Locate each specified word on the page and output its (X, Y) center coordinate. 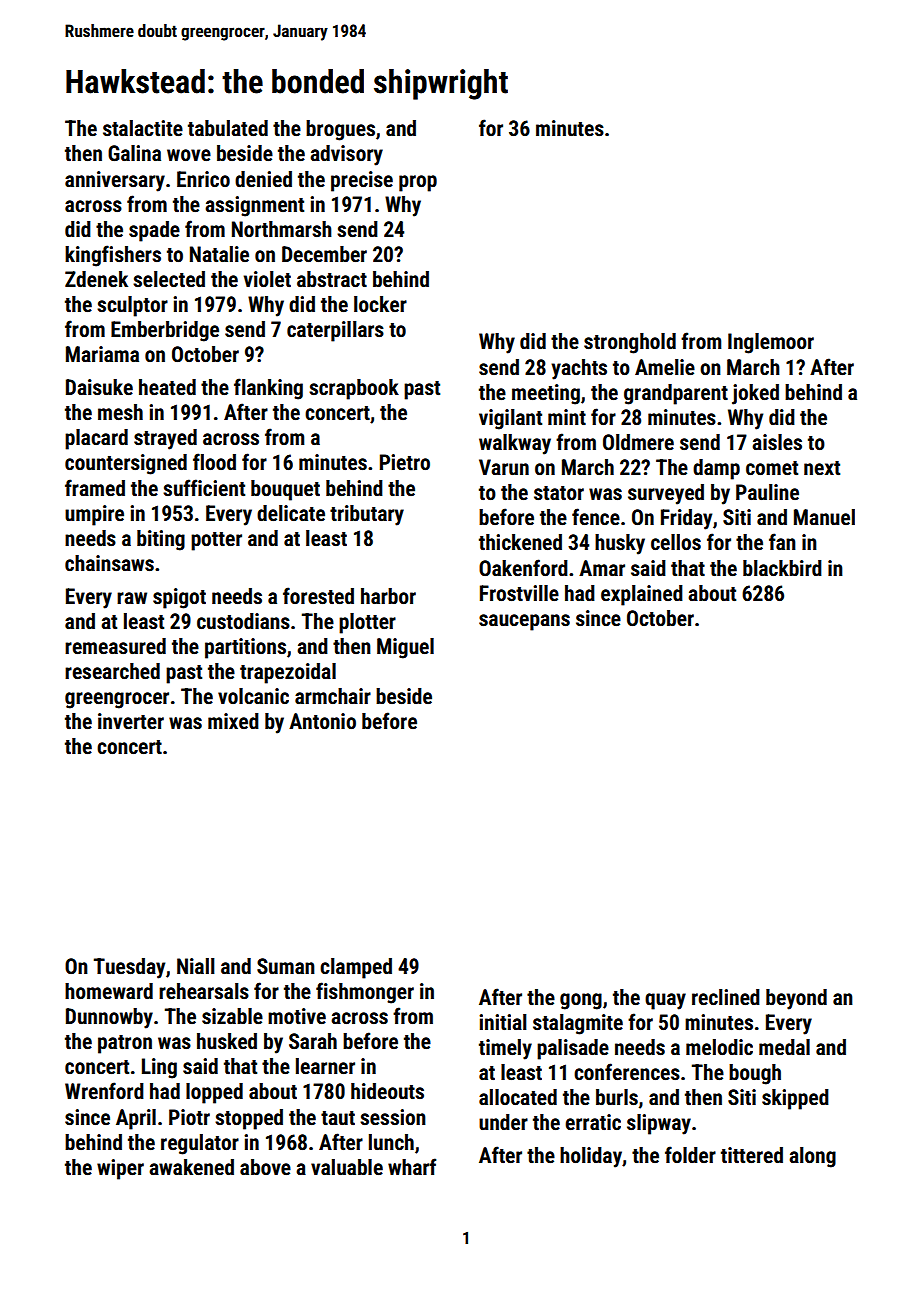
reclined (726, 997)
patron (125, 1044)
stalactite (143, 128)
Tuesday (129, 968)
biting (161, 540)
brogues (340, 130)
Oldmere (638, 442)
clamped (356, 968)
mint (567, 417)
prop (418, 183)
